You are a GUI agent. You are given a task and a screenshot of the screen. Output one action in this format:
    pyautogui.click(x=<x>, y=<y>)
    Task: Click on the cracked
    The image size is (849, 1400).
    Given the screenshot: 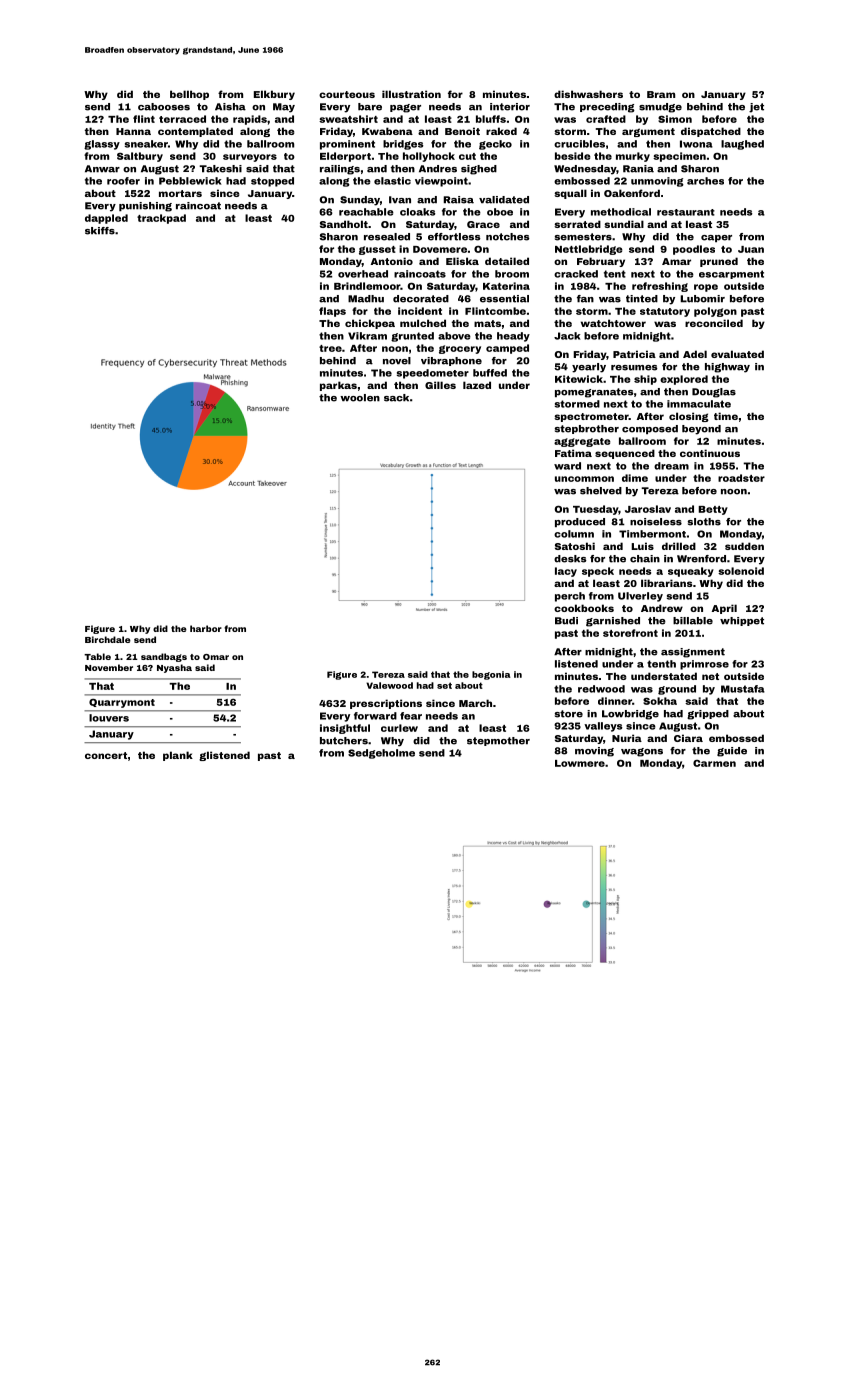 What is the action you would take?
    pyautogui.click(x=576, y=274)
